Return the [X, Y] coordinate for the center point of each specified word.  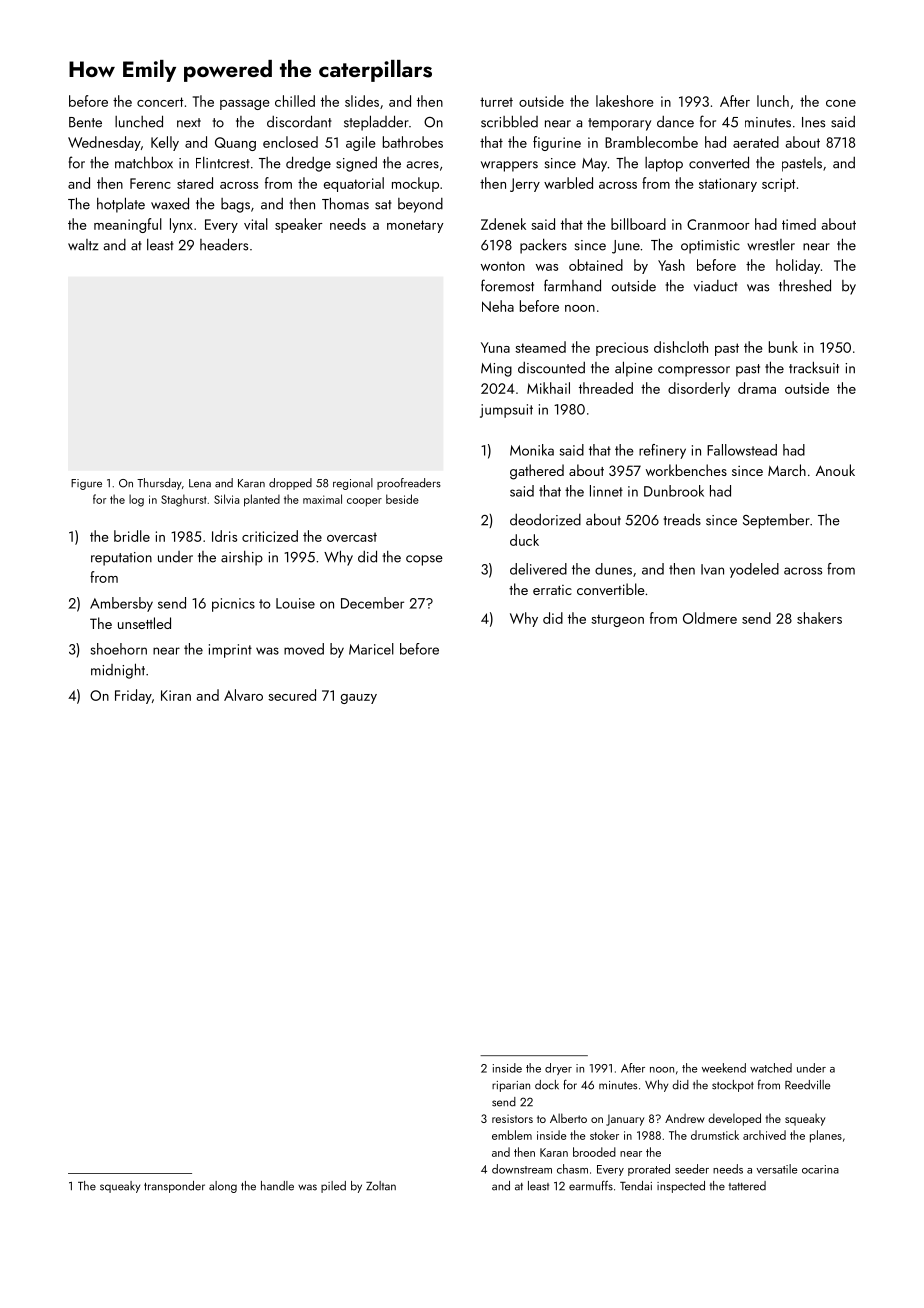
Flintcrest [223, 163]
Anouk [835, 470]
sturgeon [617, 620]
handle [277, 1186]
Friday [133, 696]
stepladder [376, 123]
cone [841, 103]
